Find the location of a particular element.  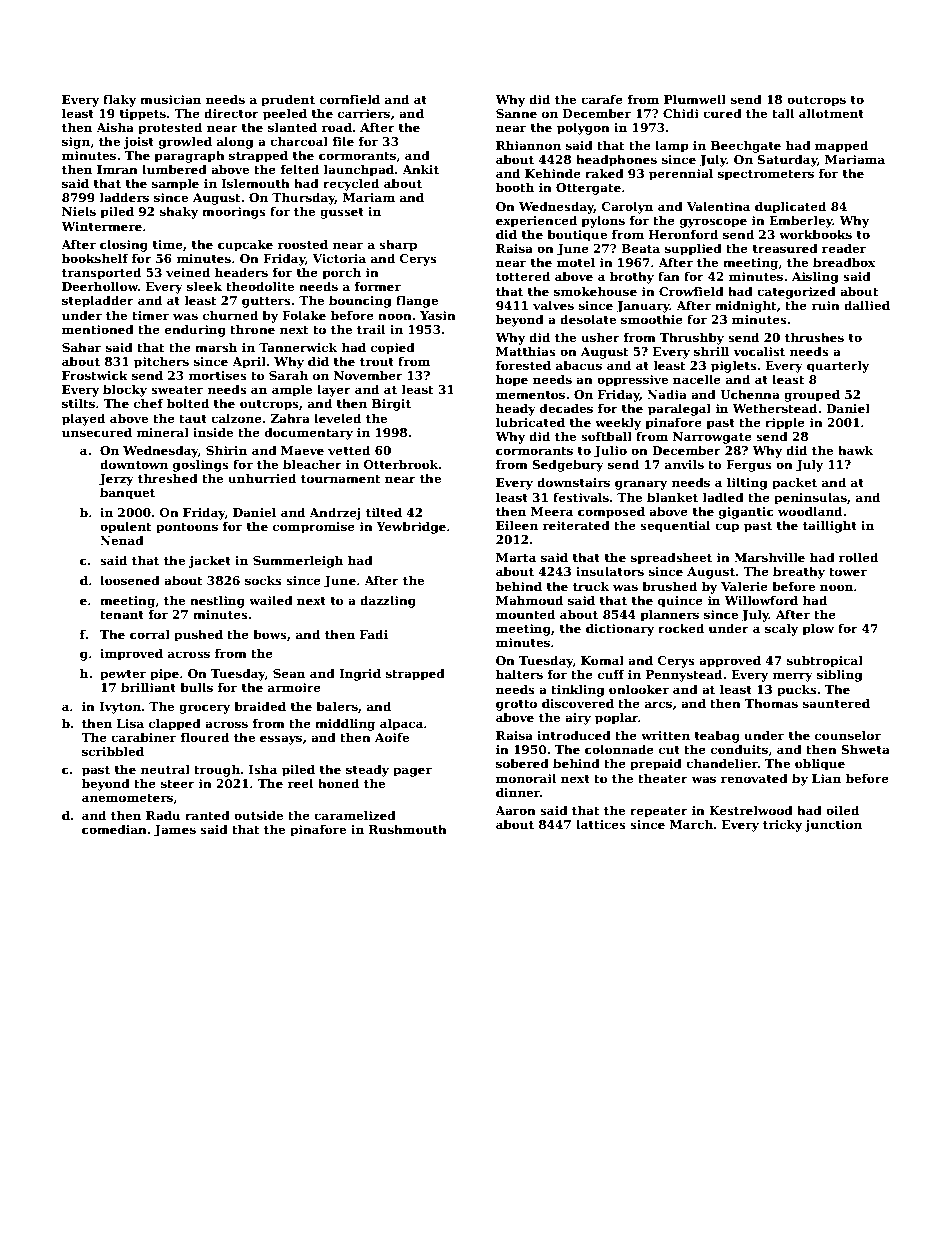

lattices is located at coordinates (601, 824).
